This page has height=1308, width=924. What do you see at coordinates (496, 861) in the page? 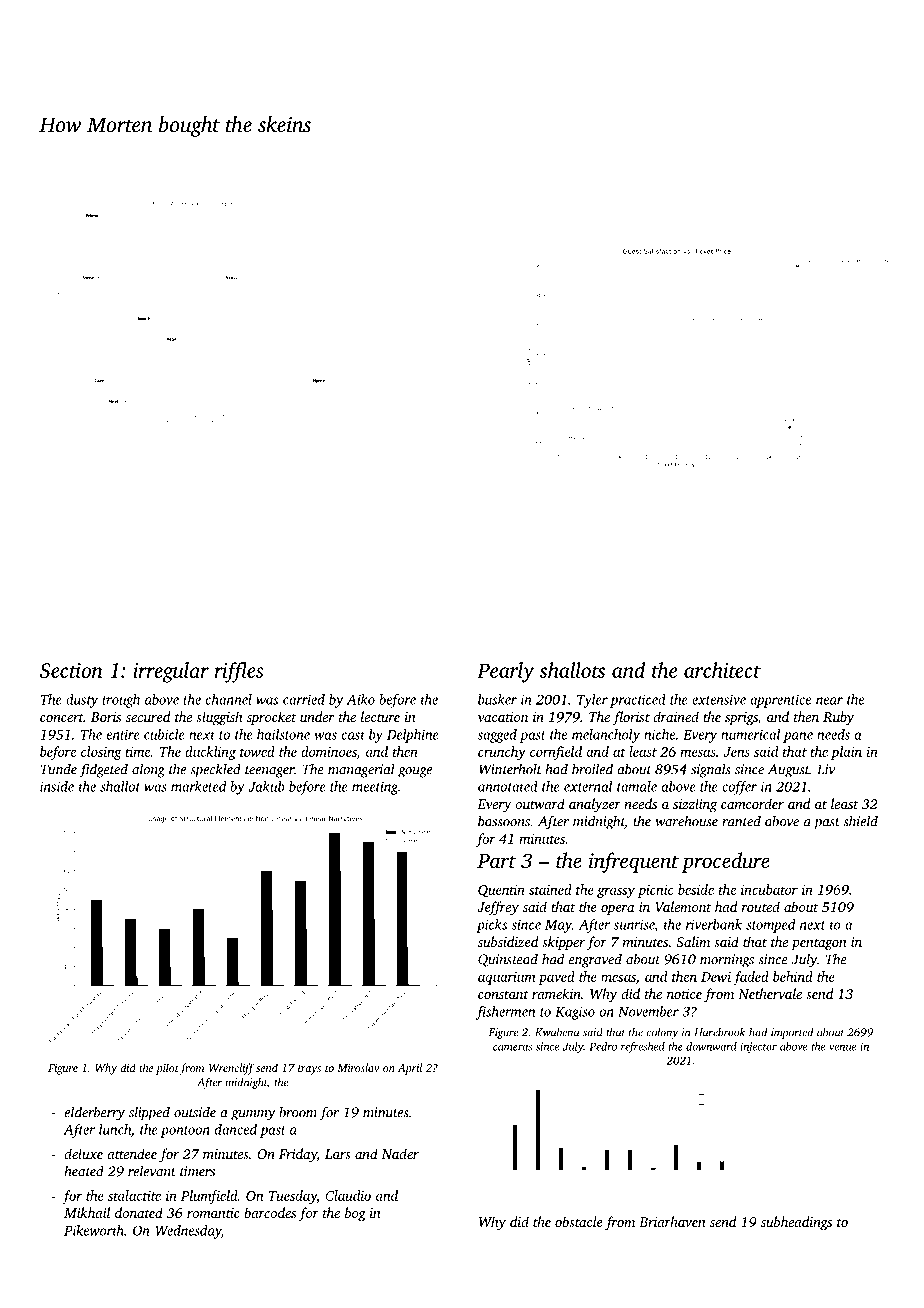
I see `Part` at bounding box center [496, 861].
